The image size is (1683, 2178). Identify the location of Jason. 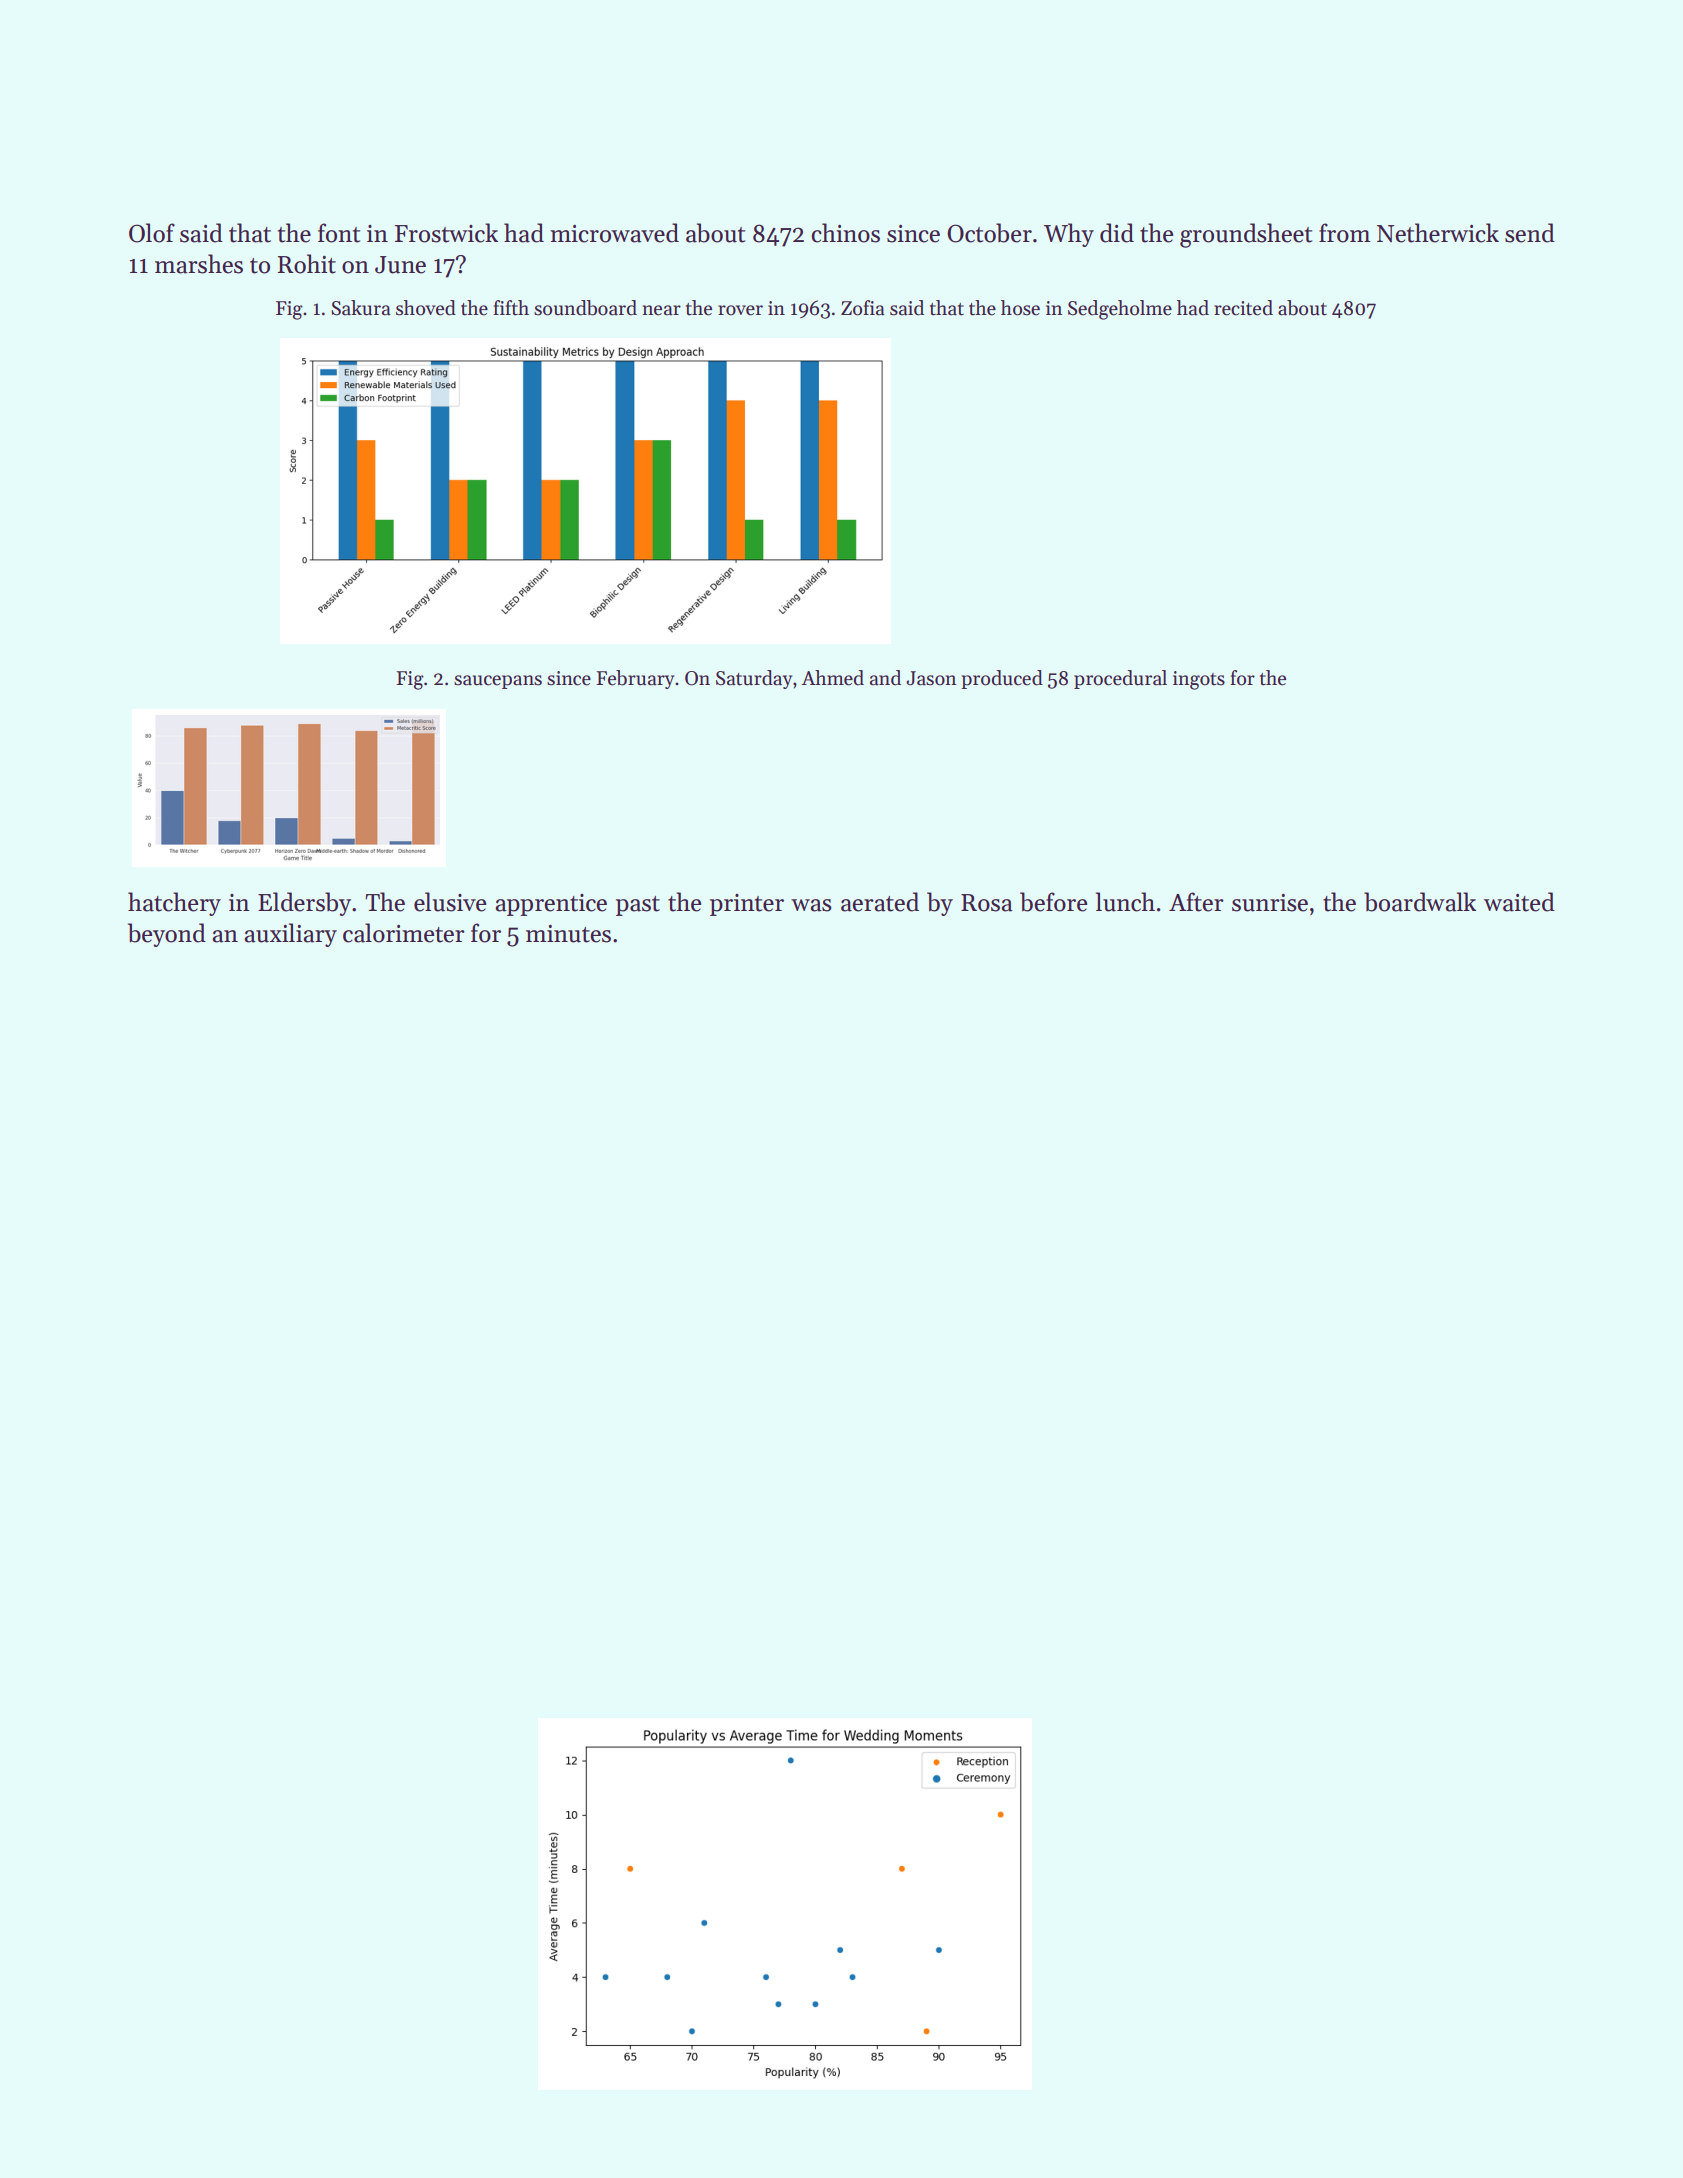
(931, 678).
